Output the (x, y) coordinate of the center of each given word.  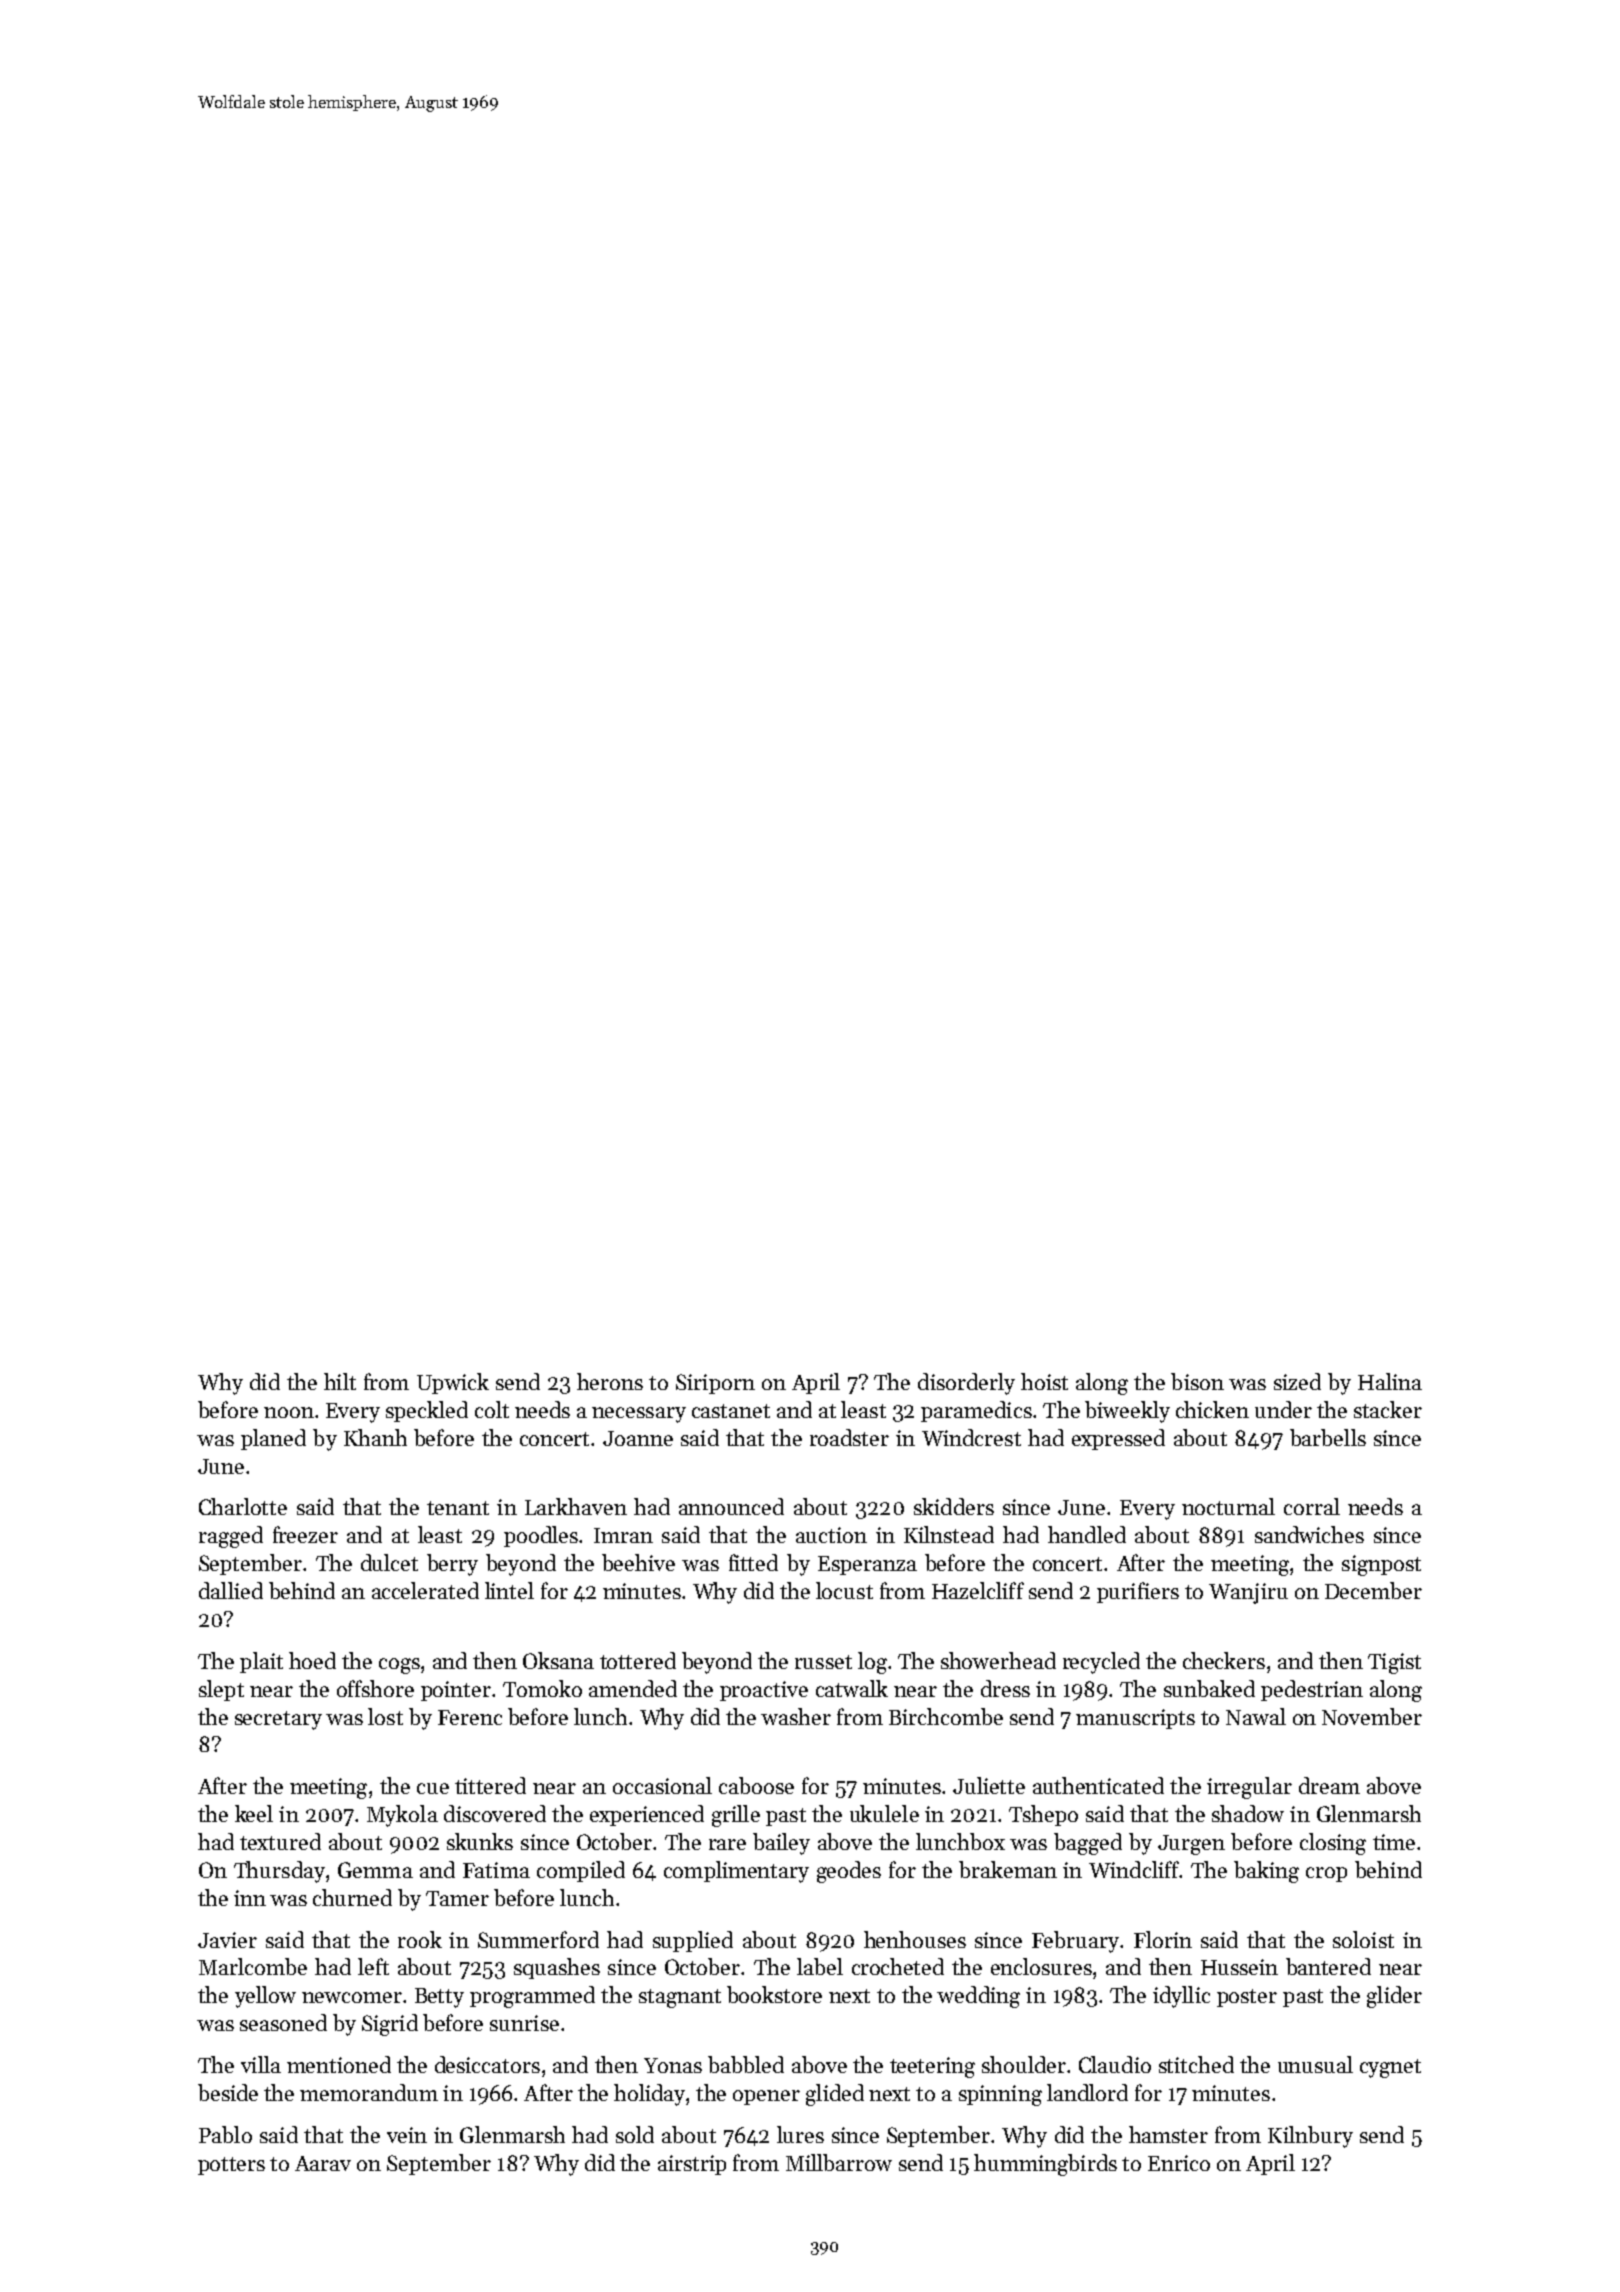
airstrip (692, 2165)
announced (731, 1506)
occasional (662, 1785)
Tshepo (1043, 1815)
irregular (1249, 1788)
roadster (849, 1437)
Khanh (375, 1437)
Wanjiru (1248, 1593)
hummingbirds (1045, 2165)
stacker (1388, 1409)
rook (420, 1939)
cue (433, 1788)
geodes (849, 1872)
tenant (458, 1508)
